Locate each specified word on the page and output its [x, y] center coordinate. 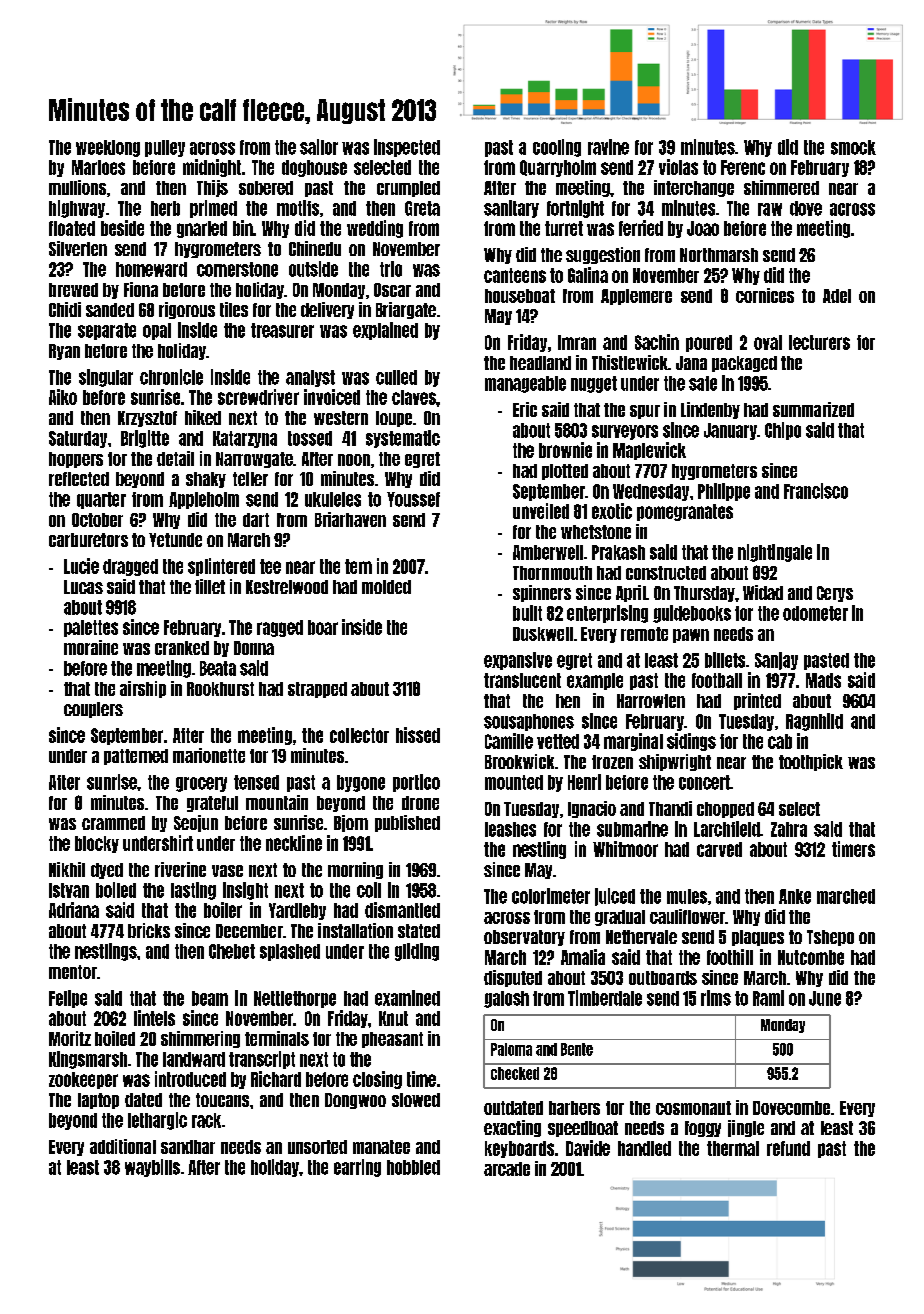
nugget [594, 384]
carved [719, 849]
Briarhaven [350, 519]
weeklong [108, 148]
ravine [608, 147]
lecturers [819, 342]
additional [123, 1146]
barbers [574, 1108]
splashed [290, 952]
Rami [768, 998]
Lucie [81, 566]
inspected [407, 148]
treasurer [282, 330]
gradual [620, 918]
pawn [691, 636]
